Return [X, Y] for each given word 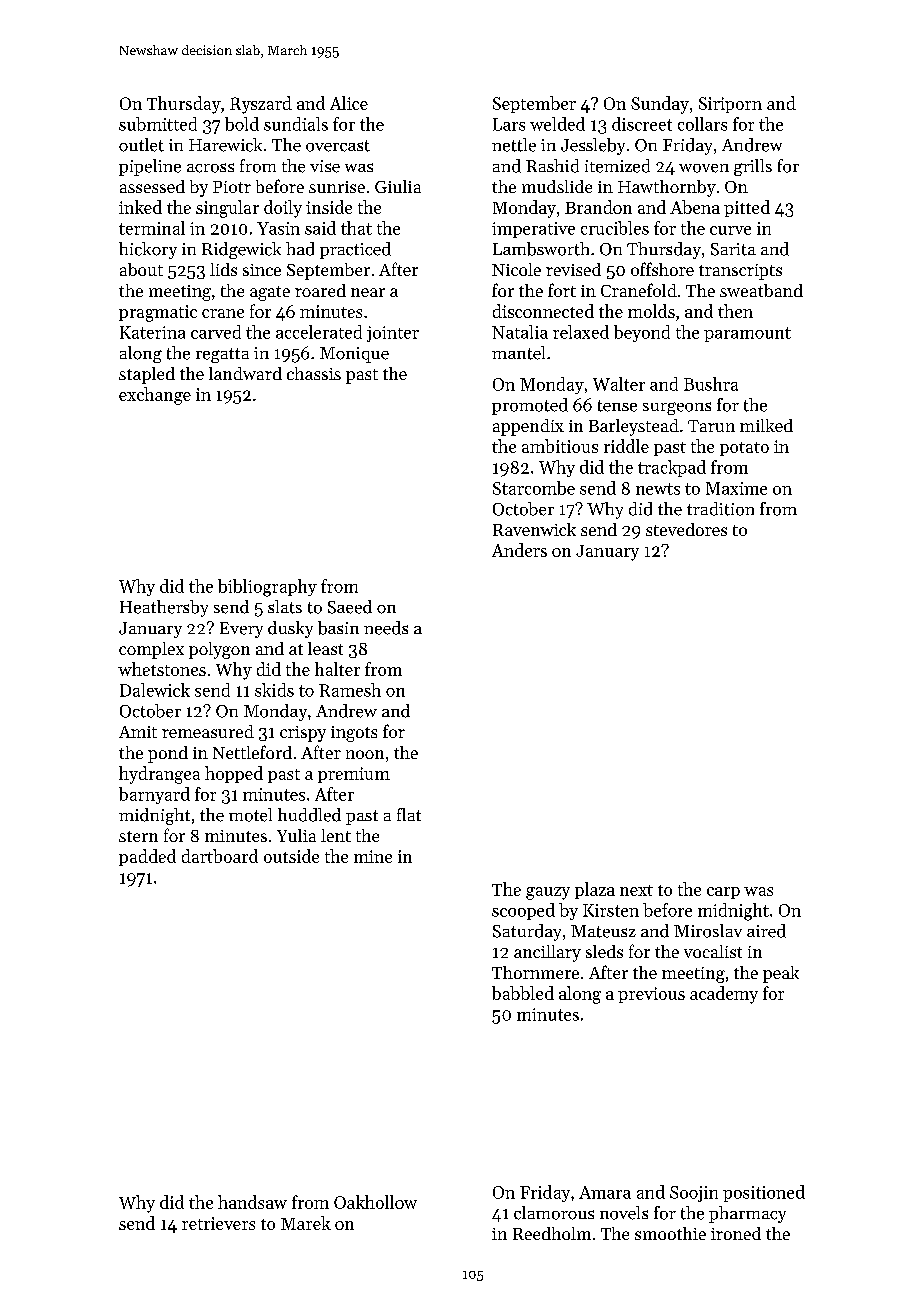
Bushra [711, 384]
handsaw [252, 1202]
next [636, 890]
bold [242, 124]
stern [138, 836]
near [368, 292]
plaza [595, 890]
